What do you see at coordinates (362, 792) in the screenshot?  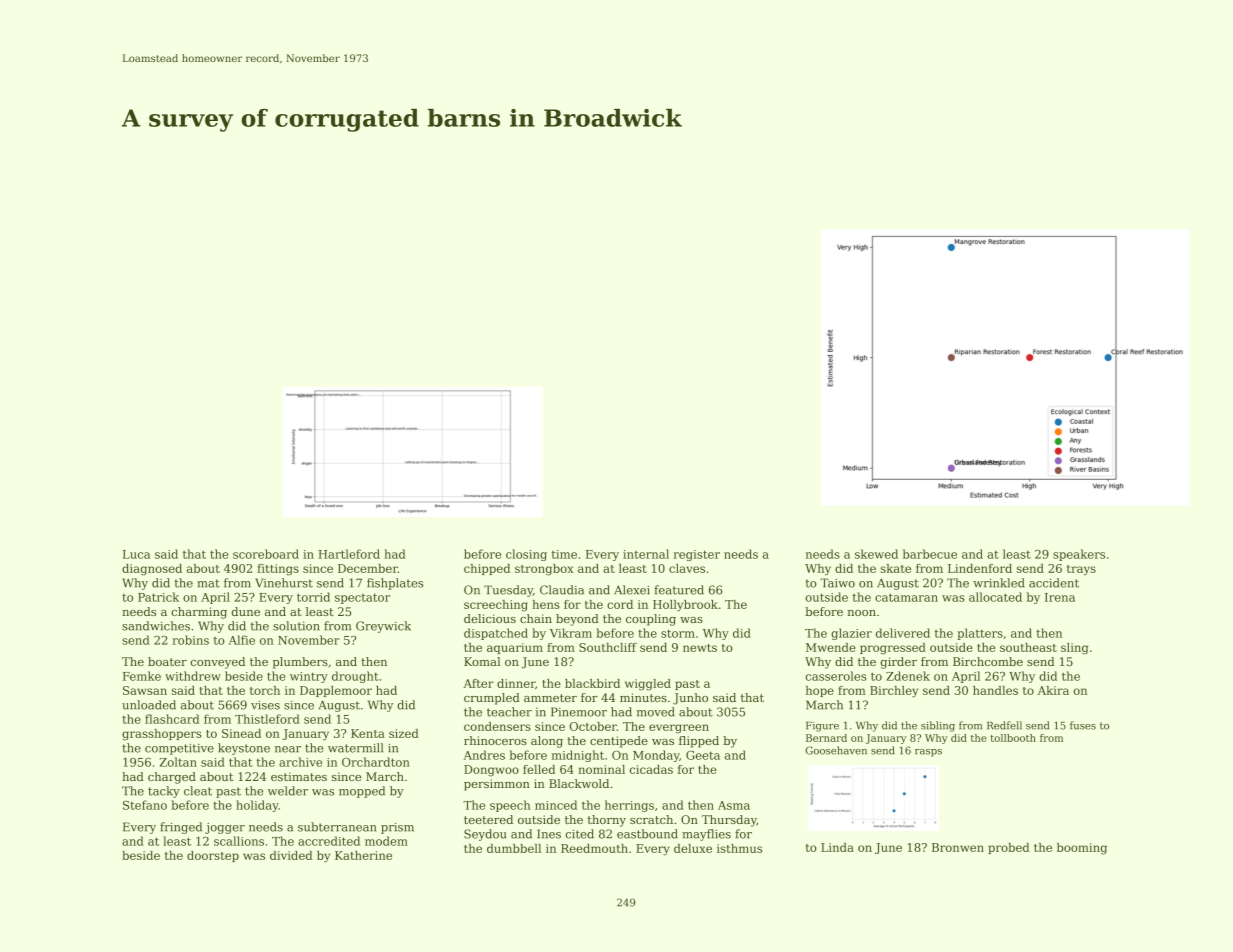 I see `mopped` at bounding box center [362, 792].
